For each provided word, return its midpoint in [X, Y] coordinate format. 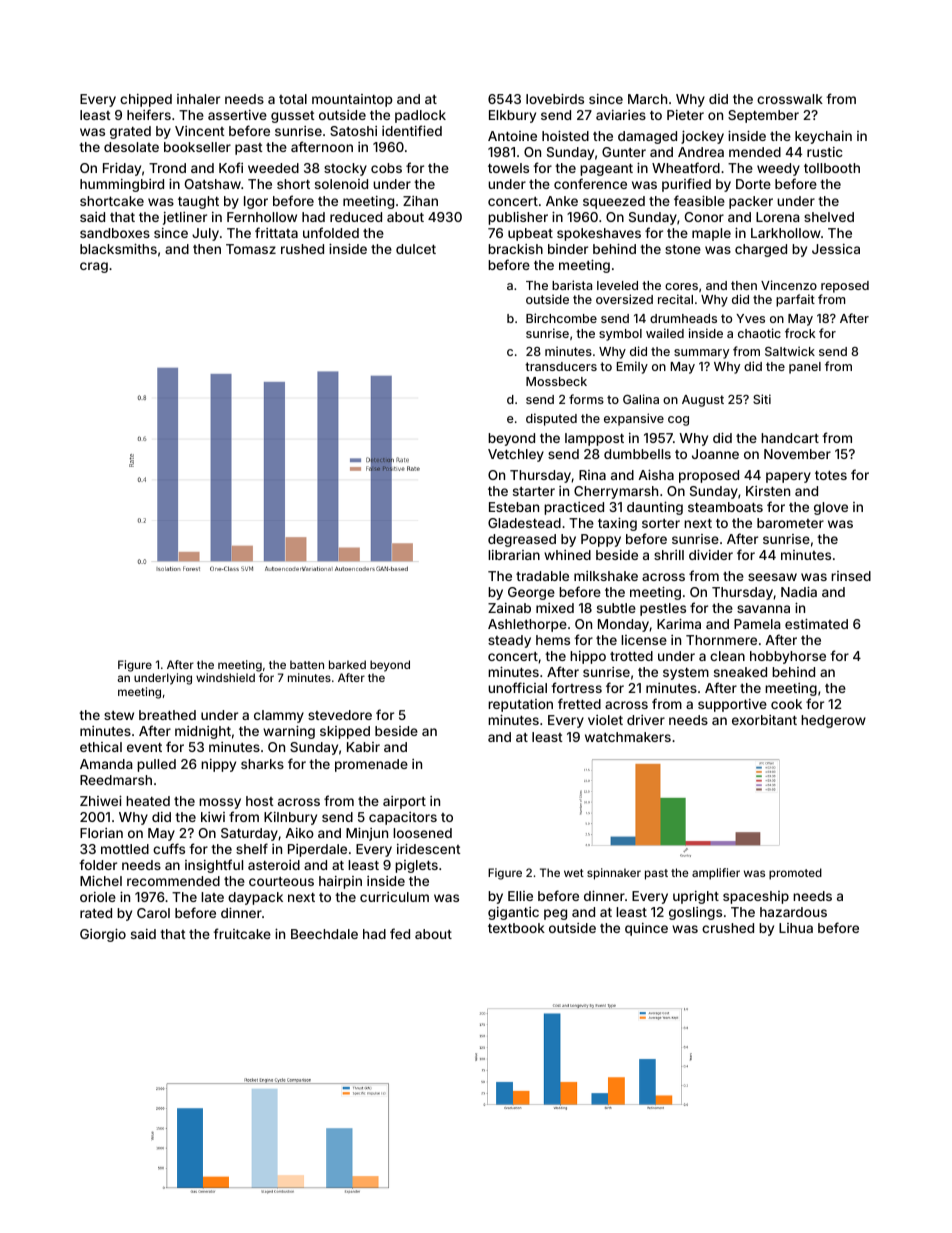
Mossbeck [556, 381]
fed [400, 933]
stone [683, 249]
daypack [255, 898]
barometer [790, 523]
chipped [146, 100]
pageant [606, 170]
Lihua [796, 928]
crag [94, 267]
